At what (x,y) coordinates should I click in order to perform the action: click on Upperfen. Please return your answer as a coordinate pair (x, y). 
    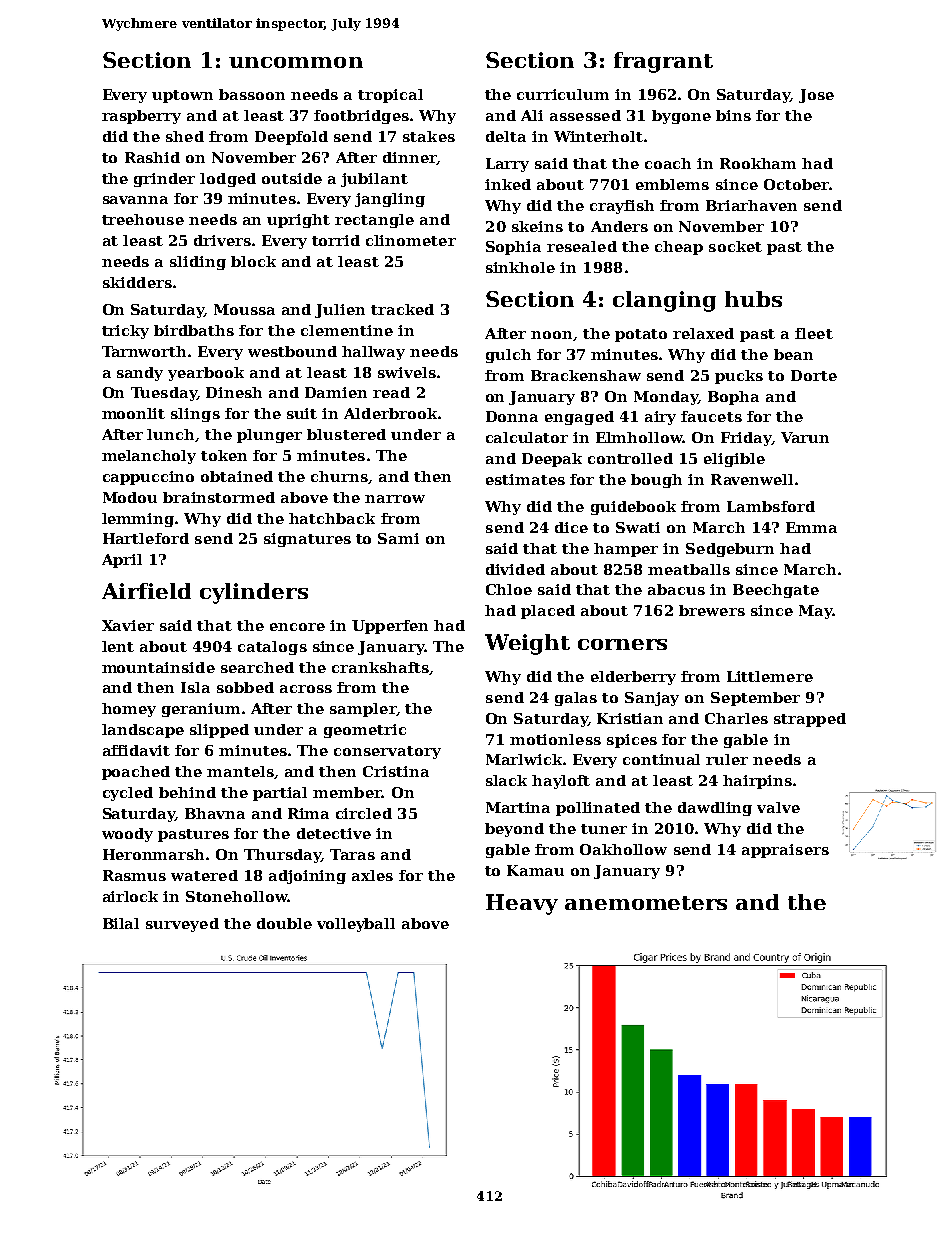
    Looking at the image, I should click on (390, 627).
